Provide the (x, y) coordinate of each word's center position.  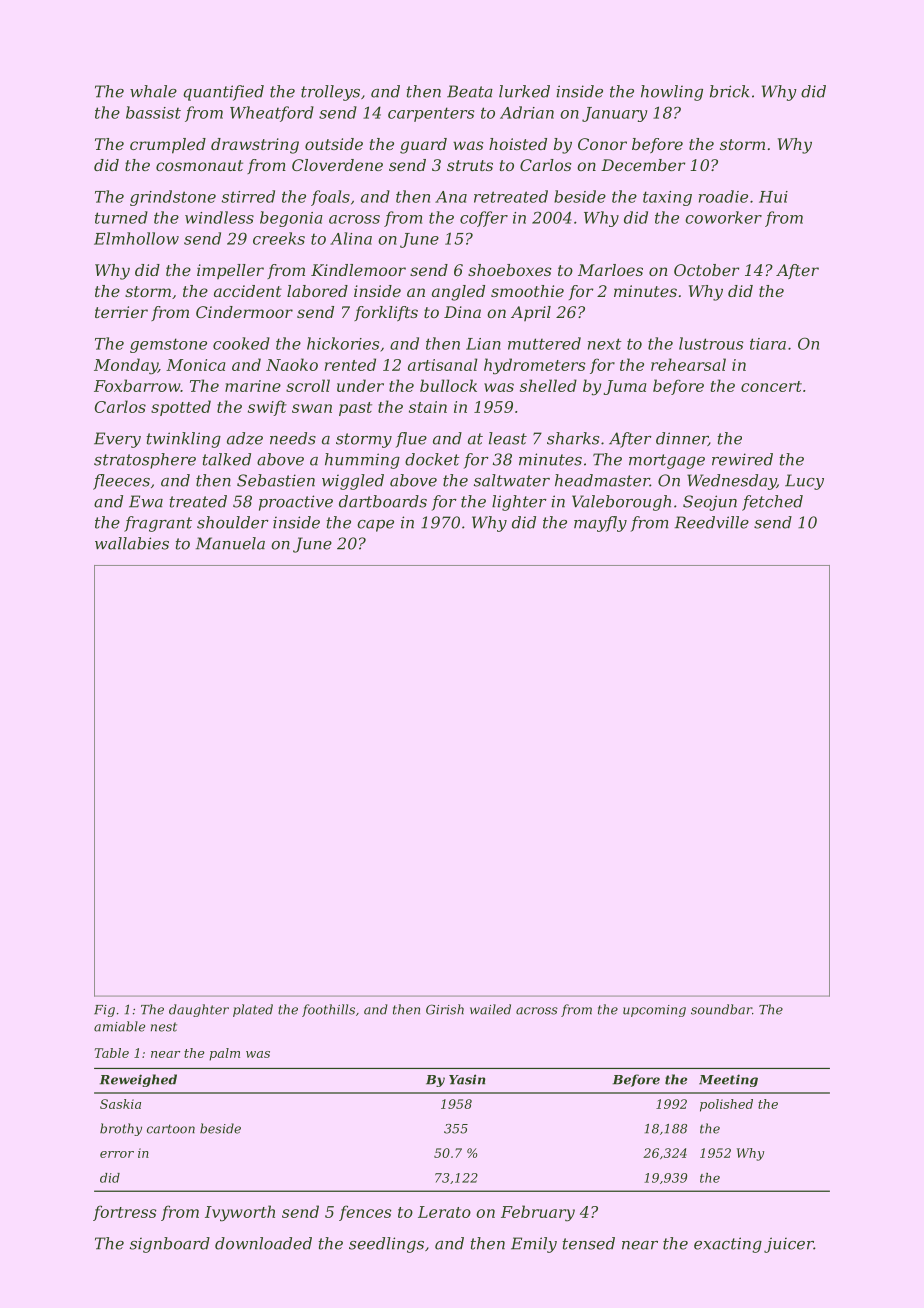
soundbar (721, 1009)
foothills (328, 1010)
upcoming (654, 1011)
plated (253, 1010)
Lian (483, 344)
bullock (448, 385)
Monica (195, 365)
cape (375, 526)
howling (672, 93)
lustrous (711, 343)
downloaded (263, 1243)
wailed (490, 1009)
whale (153, 91)
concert (771, 386)
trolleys (330, 93)
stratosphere (145, 461)
